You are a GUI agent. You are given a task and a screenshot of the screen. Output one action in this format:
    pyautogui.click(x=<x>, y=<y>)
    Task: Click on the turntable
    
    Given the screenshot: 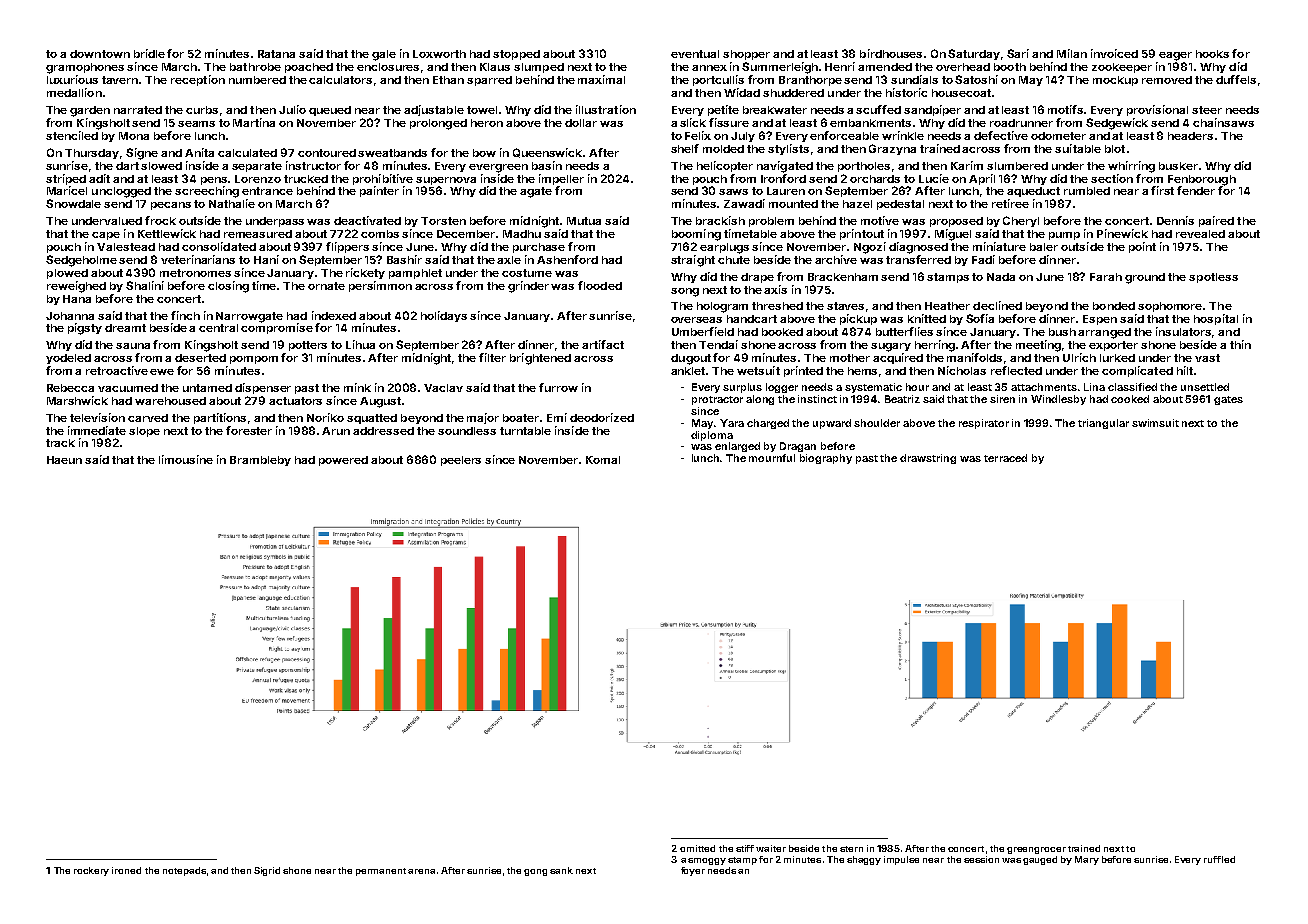 What is the action you would take?
    pyautogui.click(x=525, y=431)
